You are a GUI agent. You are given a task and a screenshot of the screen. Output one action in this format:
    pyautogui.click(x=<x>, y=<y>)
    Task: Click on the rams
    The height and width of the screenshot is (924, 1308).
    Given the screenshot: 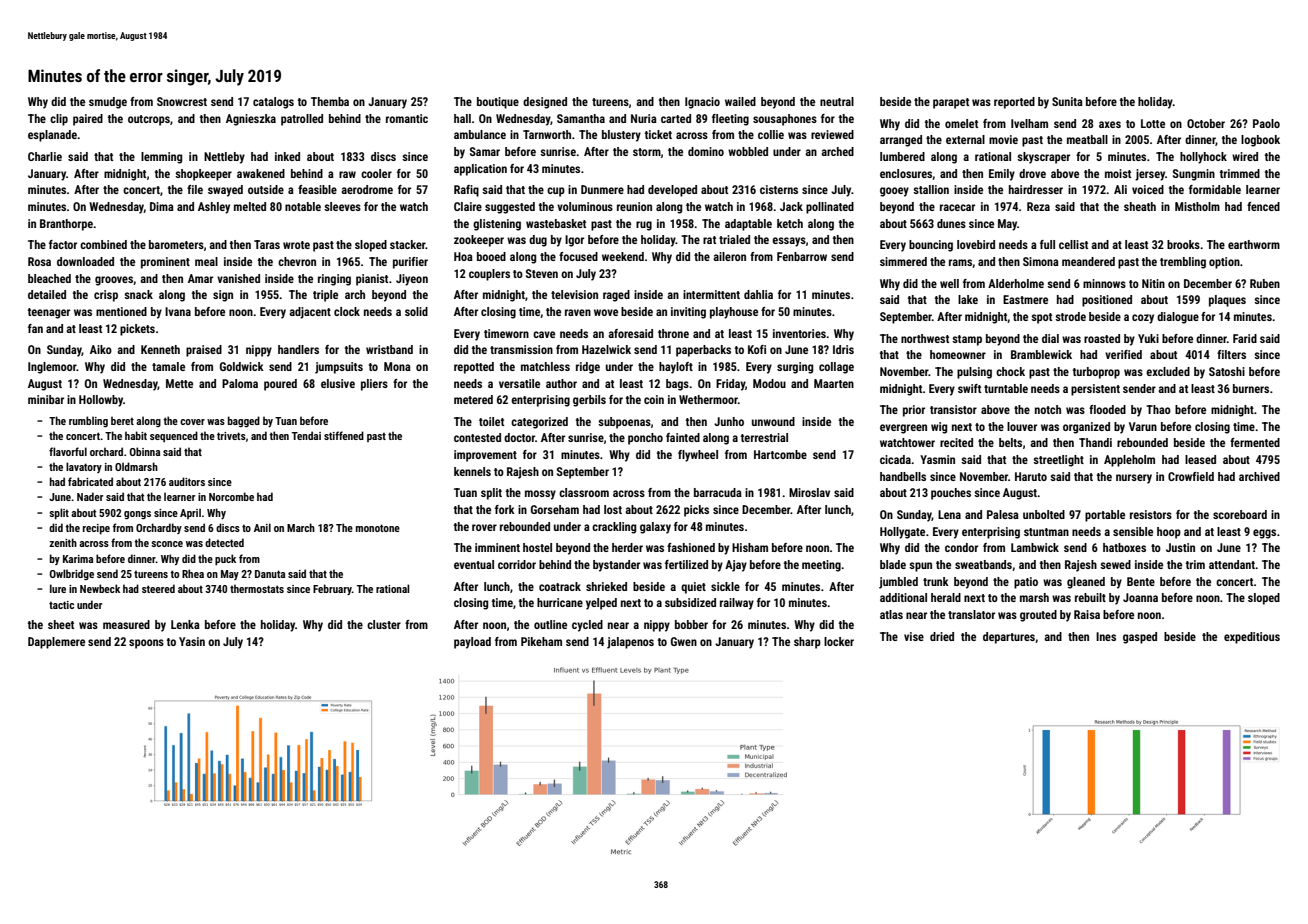 What is the action you would take?
    pyautogui.click(x=960, y=262)
